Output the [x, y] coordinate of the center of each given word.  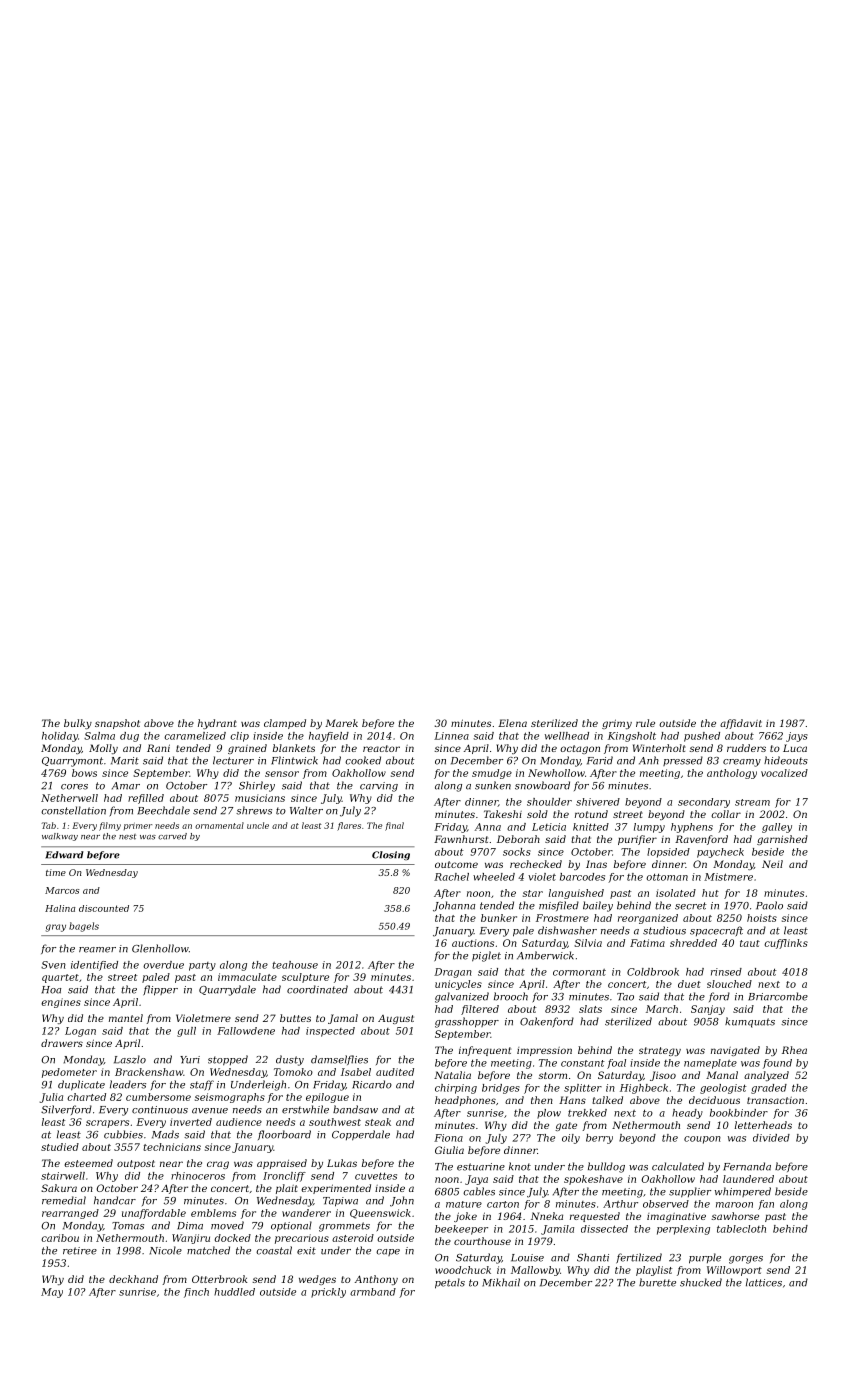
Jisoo [663, 1076]
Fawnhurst [461, 839]
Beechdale [164, 810]
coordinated [317, 989]
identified [94, 966]
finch [196, 1293]
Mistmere [728, 877]
